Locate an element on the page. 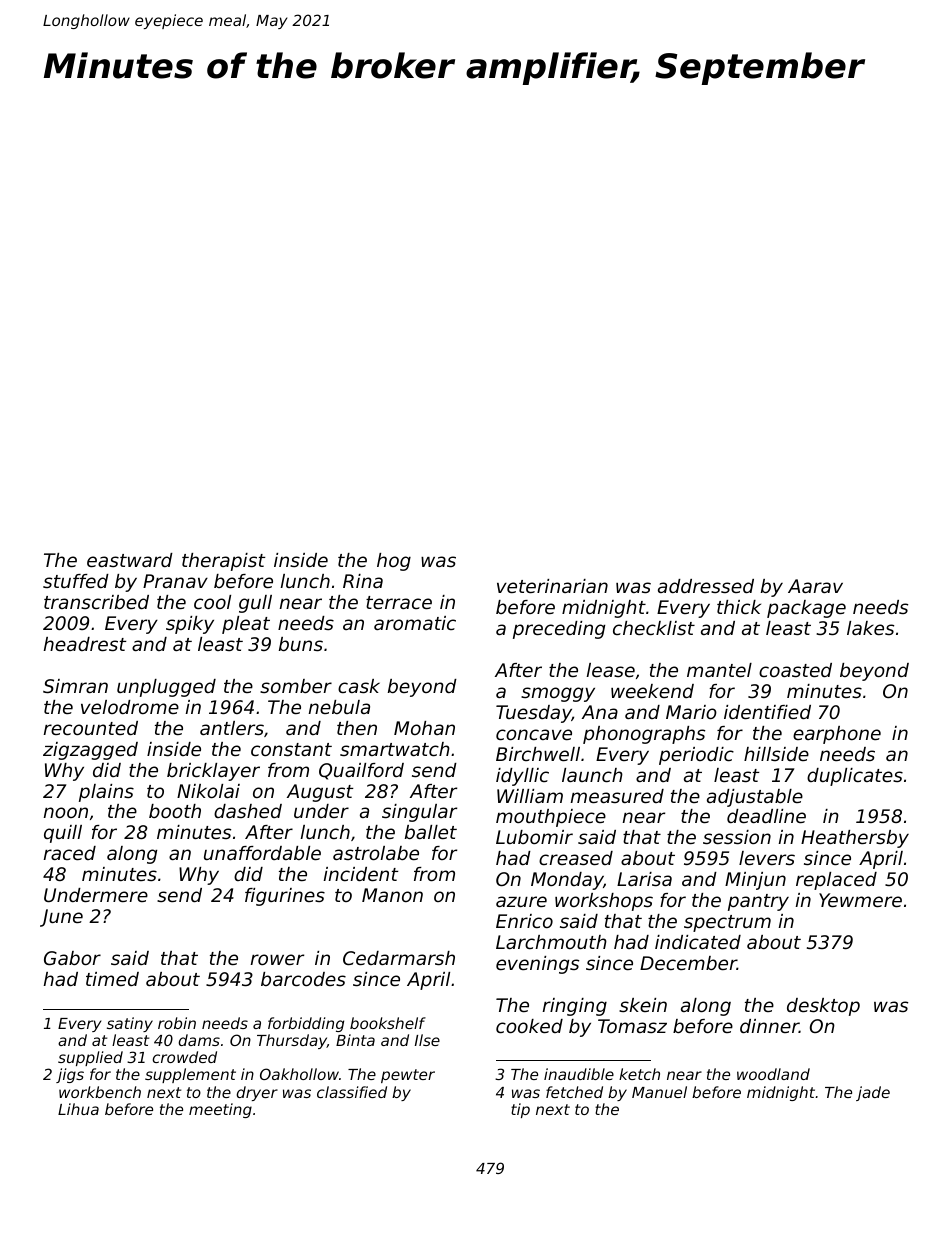 Image resolution: width=952 pixels, height=1233 pixels. evenings is located at coordinates (537, 965).
